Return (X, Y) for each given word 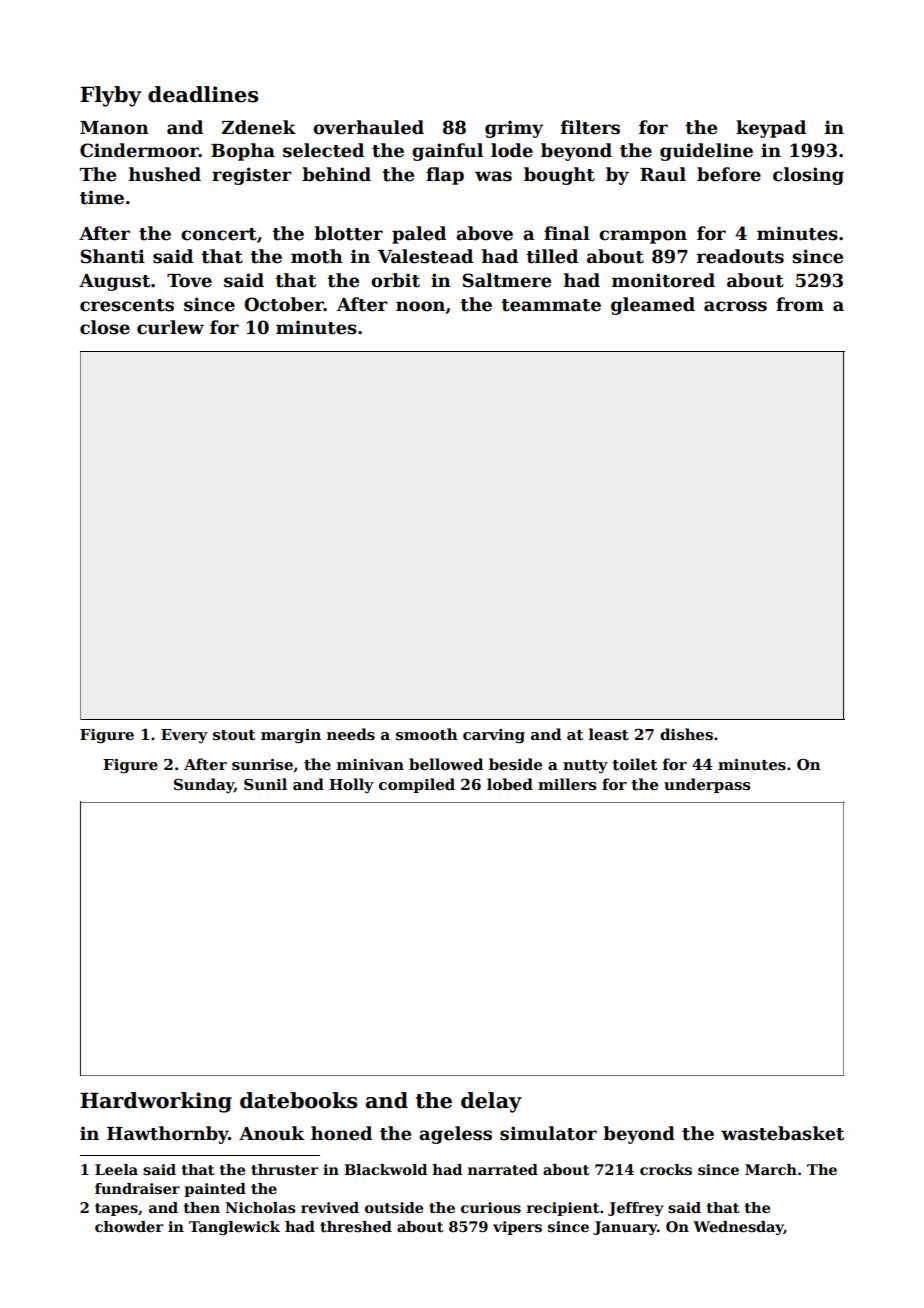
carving (494, 736)
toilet (634, 764)
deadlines (203, 94)
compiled (417, 785)
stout (234, 735)
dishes (686, 734)
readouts (740, 256)
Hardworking (156, 1102)
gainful (447, 152)
